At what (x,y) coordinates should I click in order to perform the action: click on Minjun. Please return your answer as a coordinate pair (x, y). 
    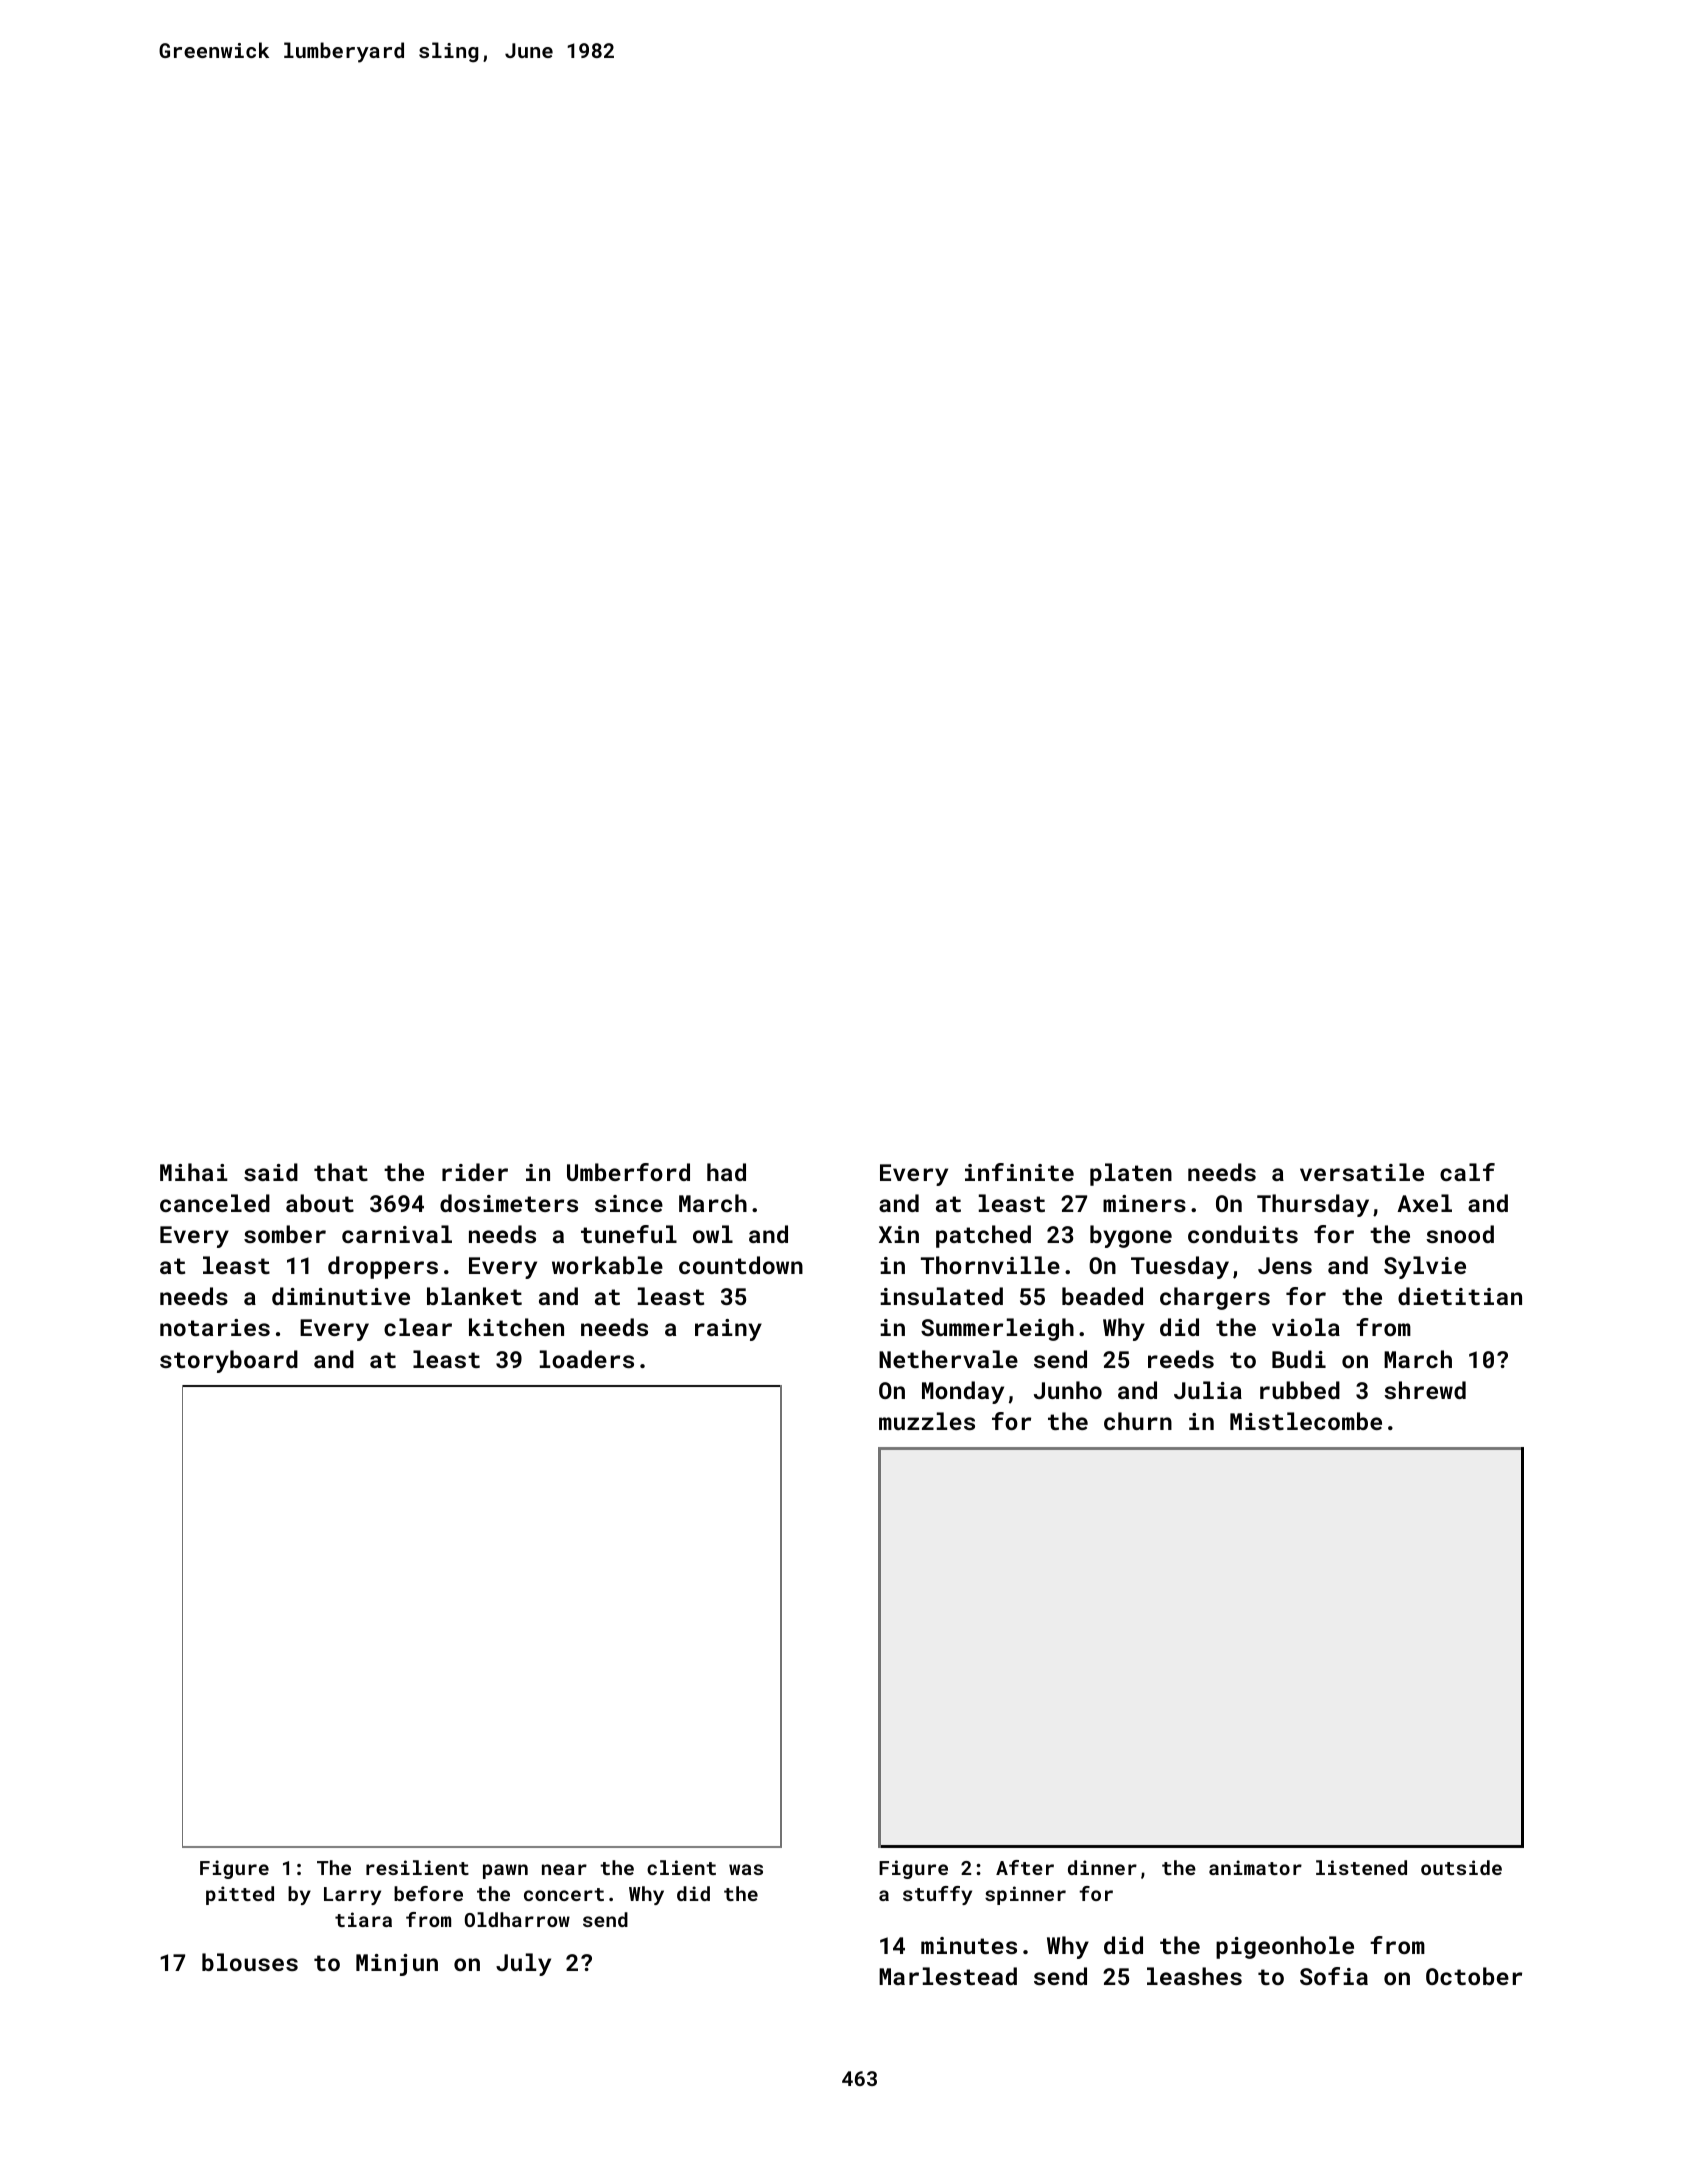
    Looking at the image, I should click on (397, 1965).
